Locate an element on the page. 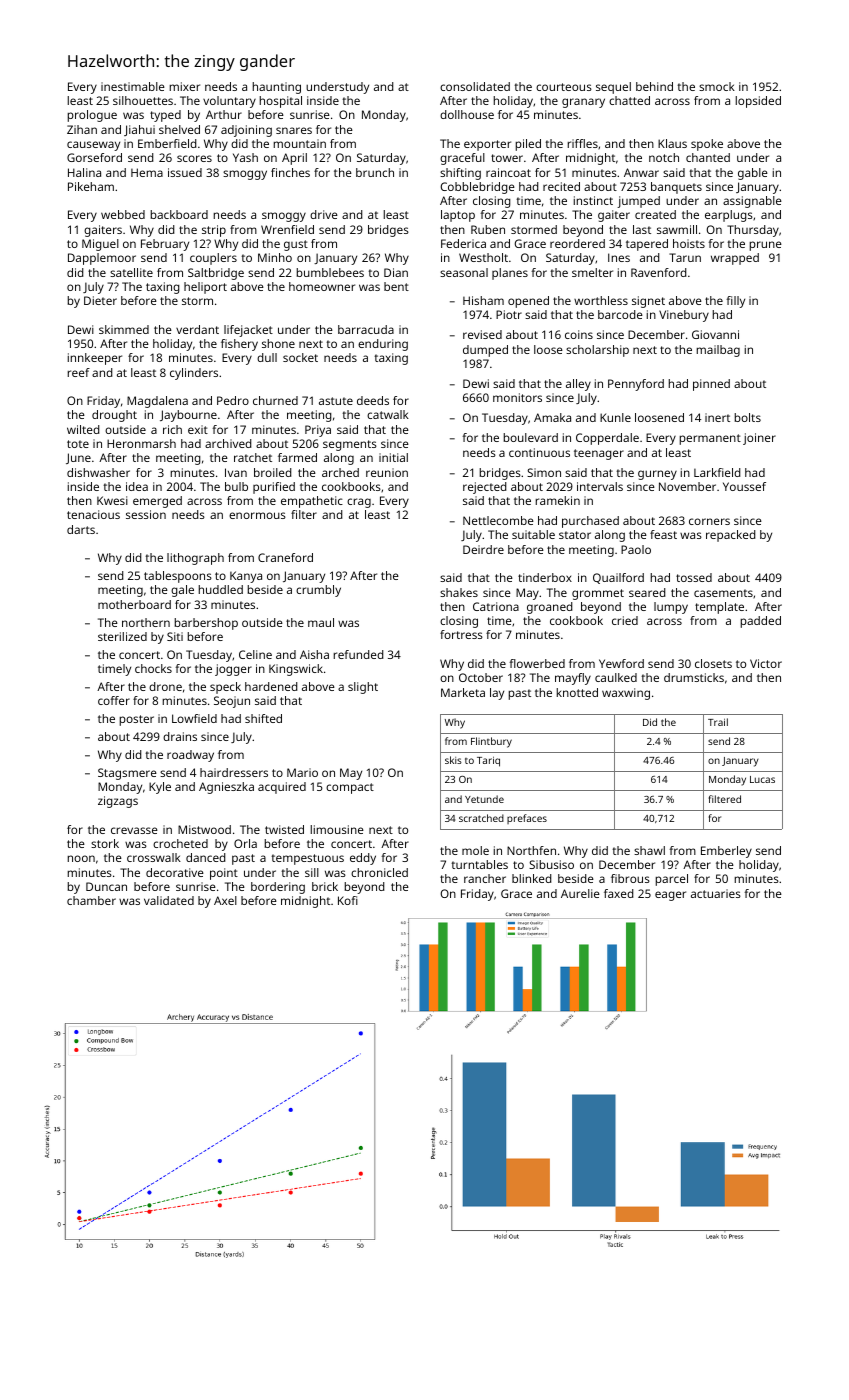 Image resolution: width=849 pixels, height=1400 pixels. corners is located at coordinates (709, 521).
